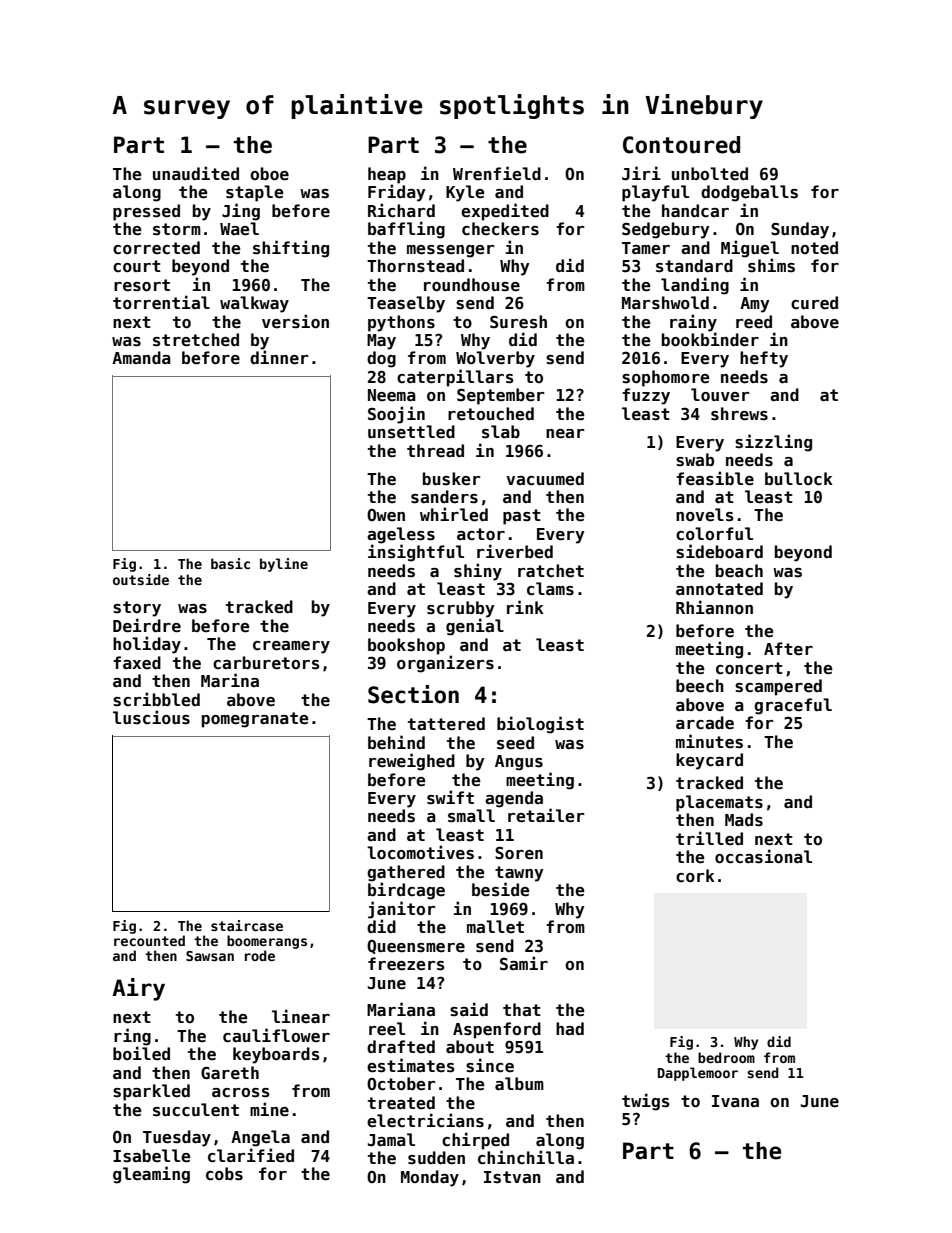  Describe the element at coordinates (247, 925) in the document. I see `staircase` at that location.
